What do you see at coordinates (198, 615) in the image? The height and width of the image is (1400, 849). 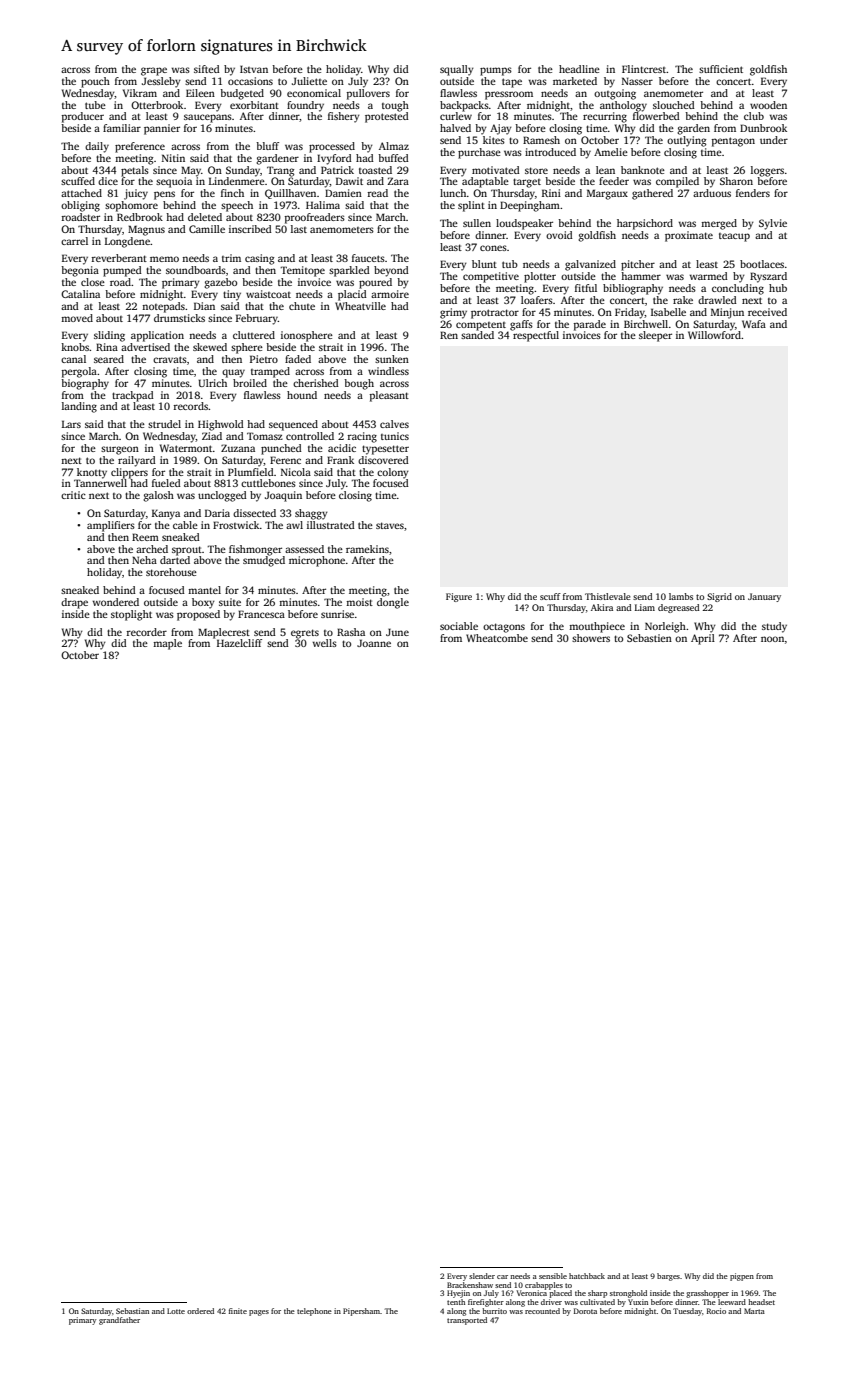 I see `proposed` at bounding box center [198, 615].
